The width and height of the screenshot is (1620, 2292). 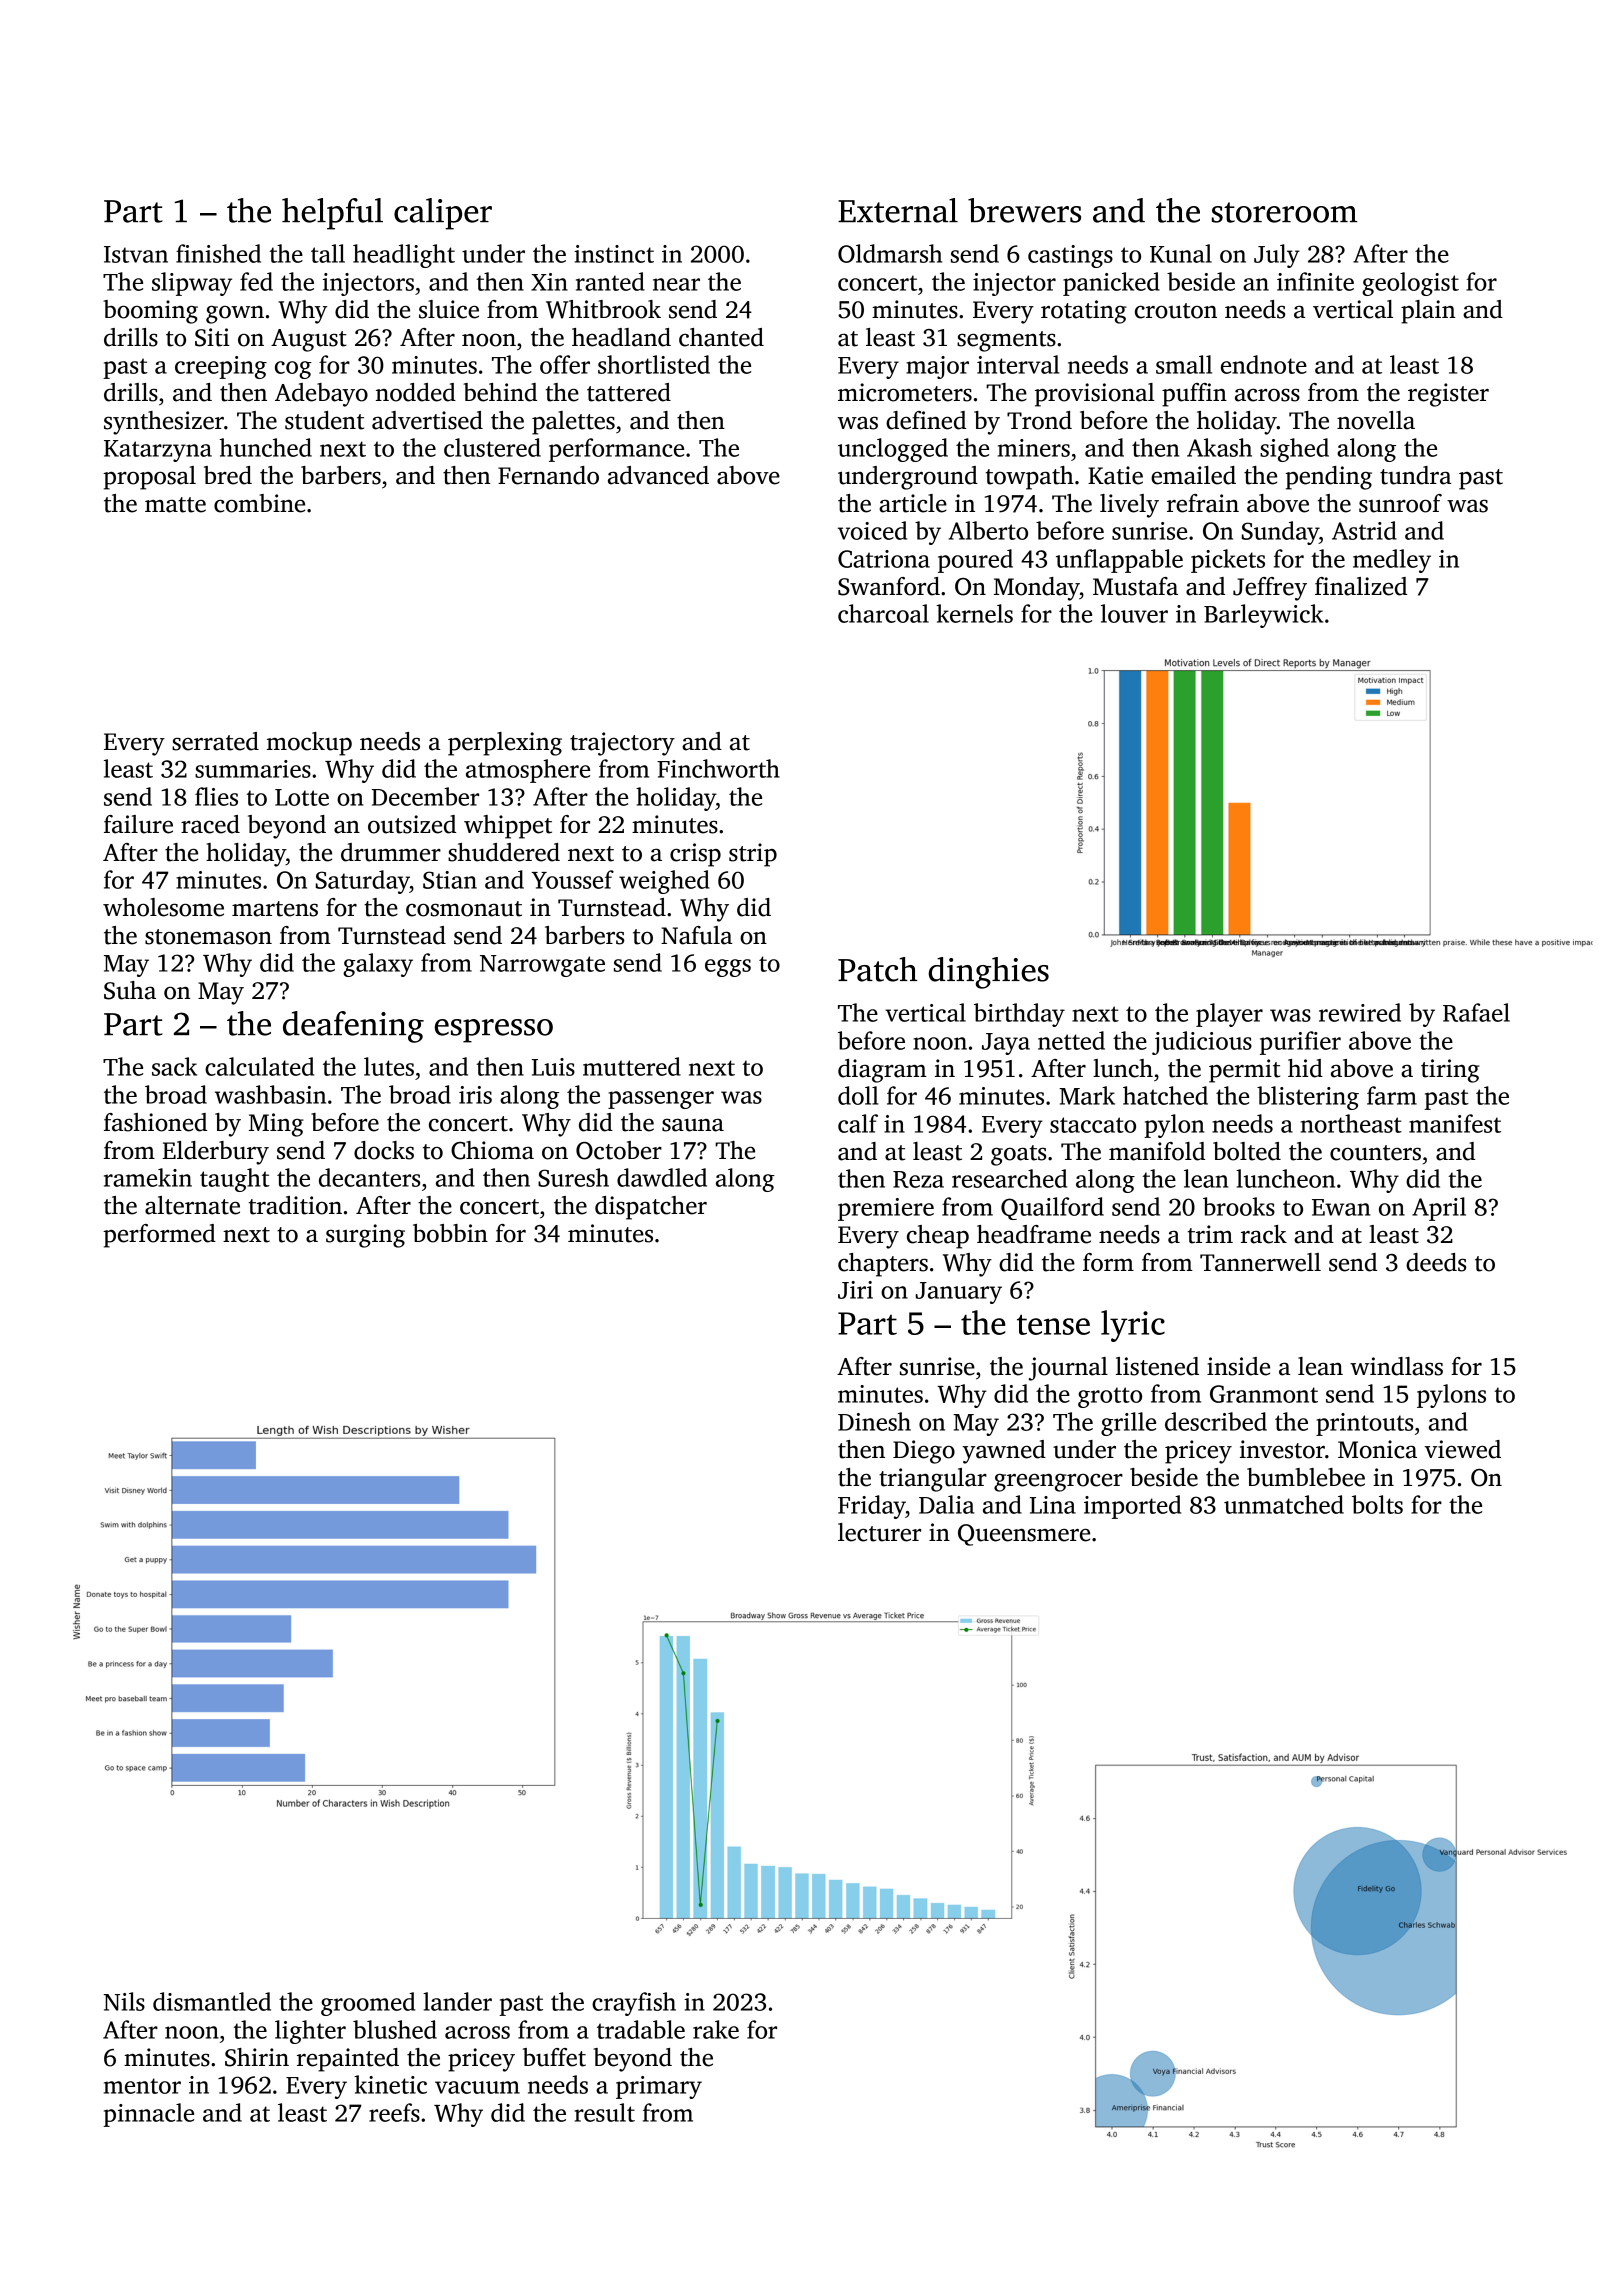 I want to click on finalized, so click(x=1361, y=586).
